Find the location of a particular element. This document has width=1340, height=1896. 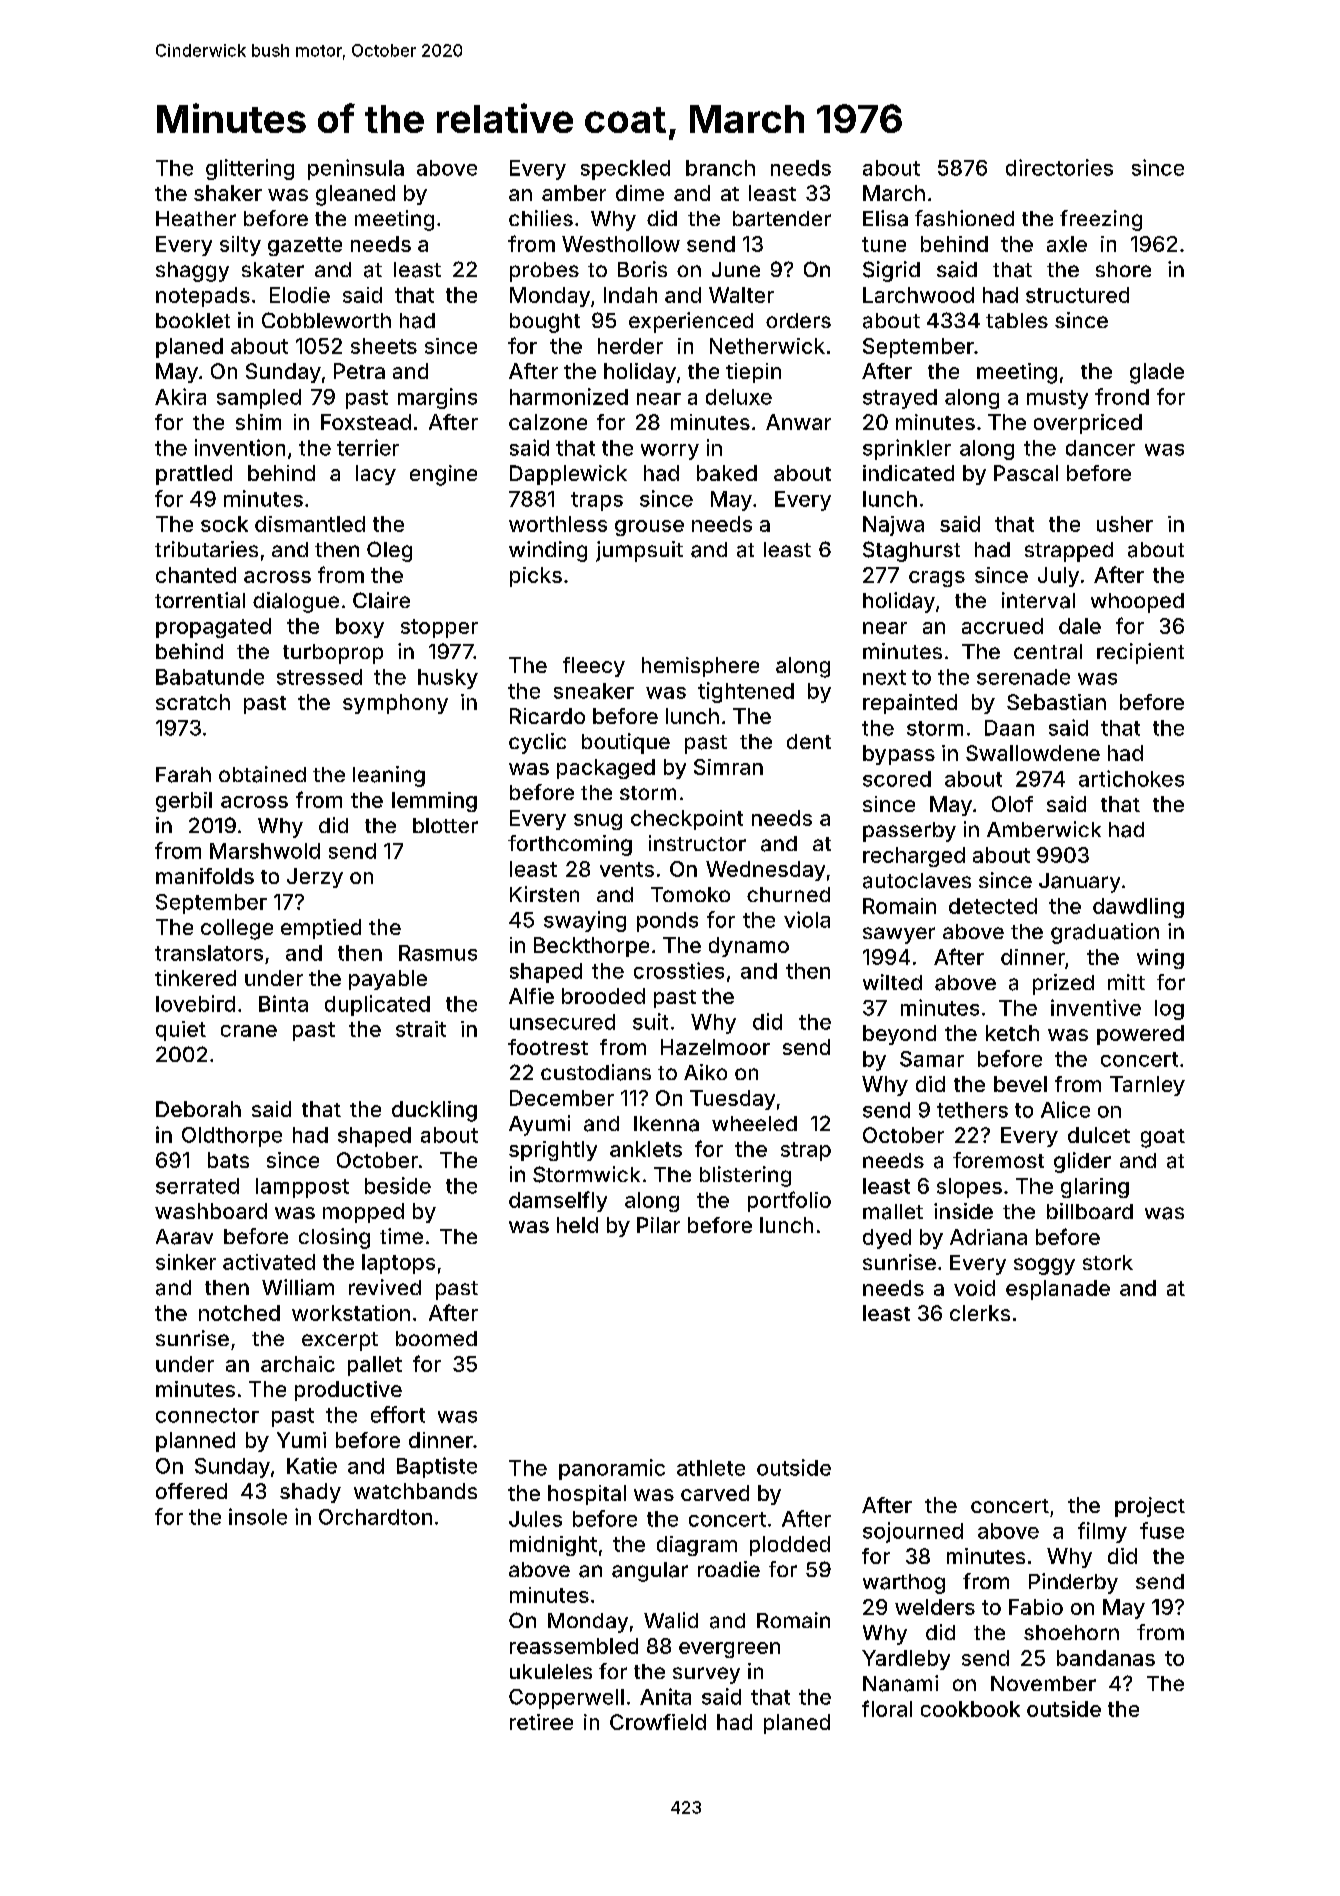

January is located at coordinates (1079, 883).
